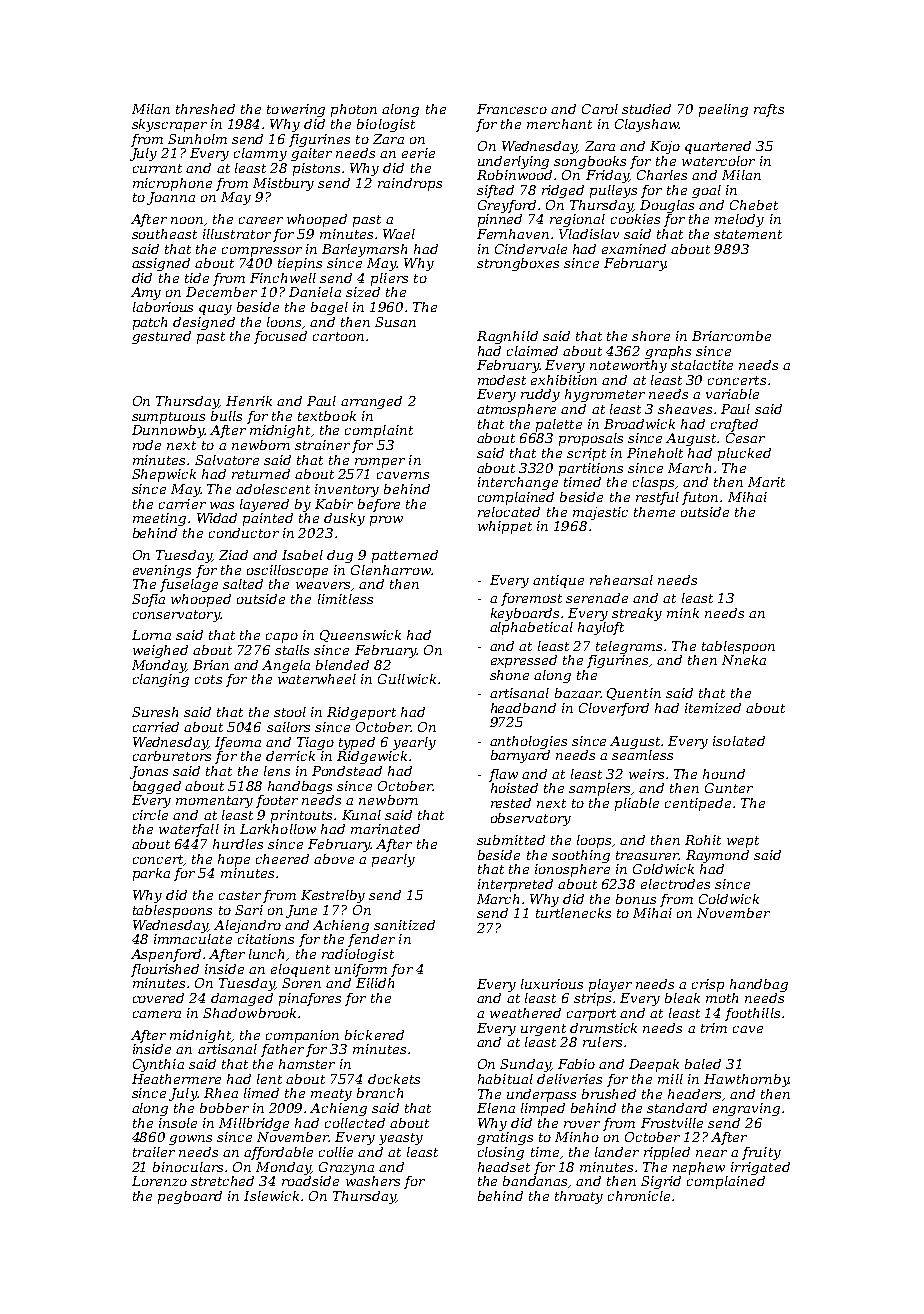 The image size is (924, 1314). Describe the element at coordinates (146, 293) in the image. I see `Amy` at that location.
